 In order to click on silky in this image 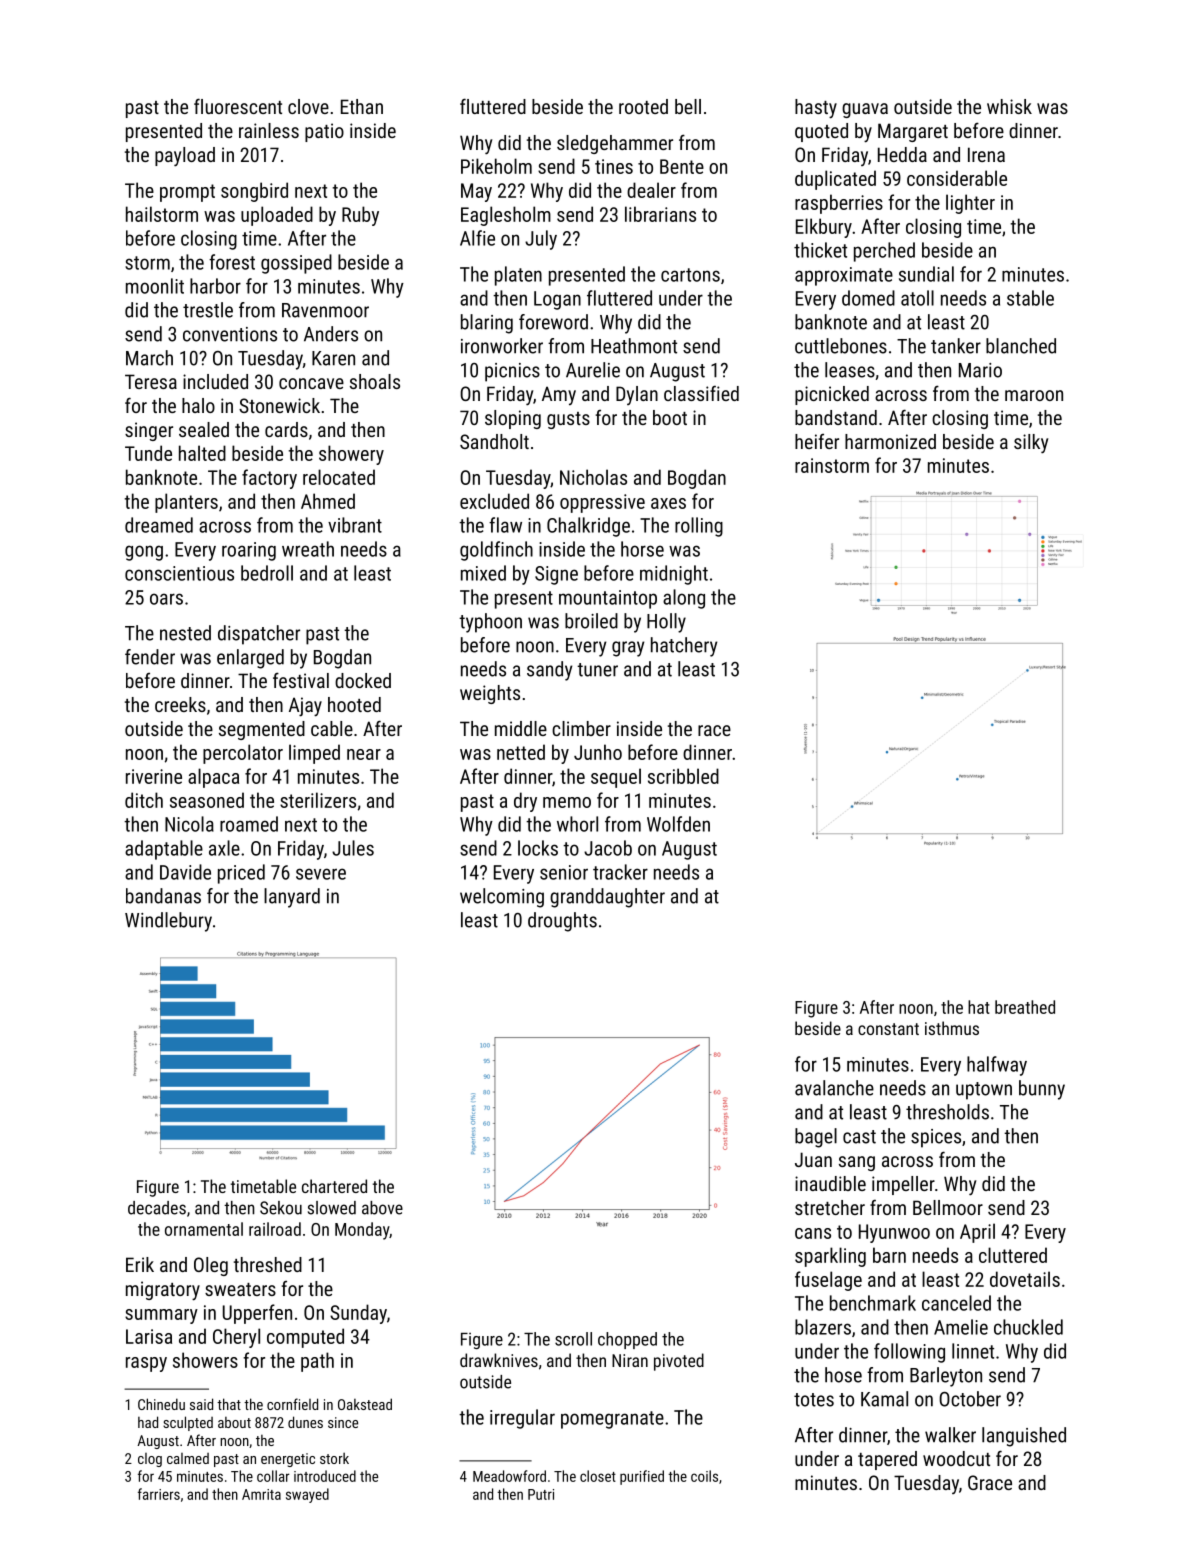, I will do `click(1031, 444)`.
